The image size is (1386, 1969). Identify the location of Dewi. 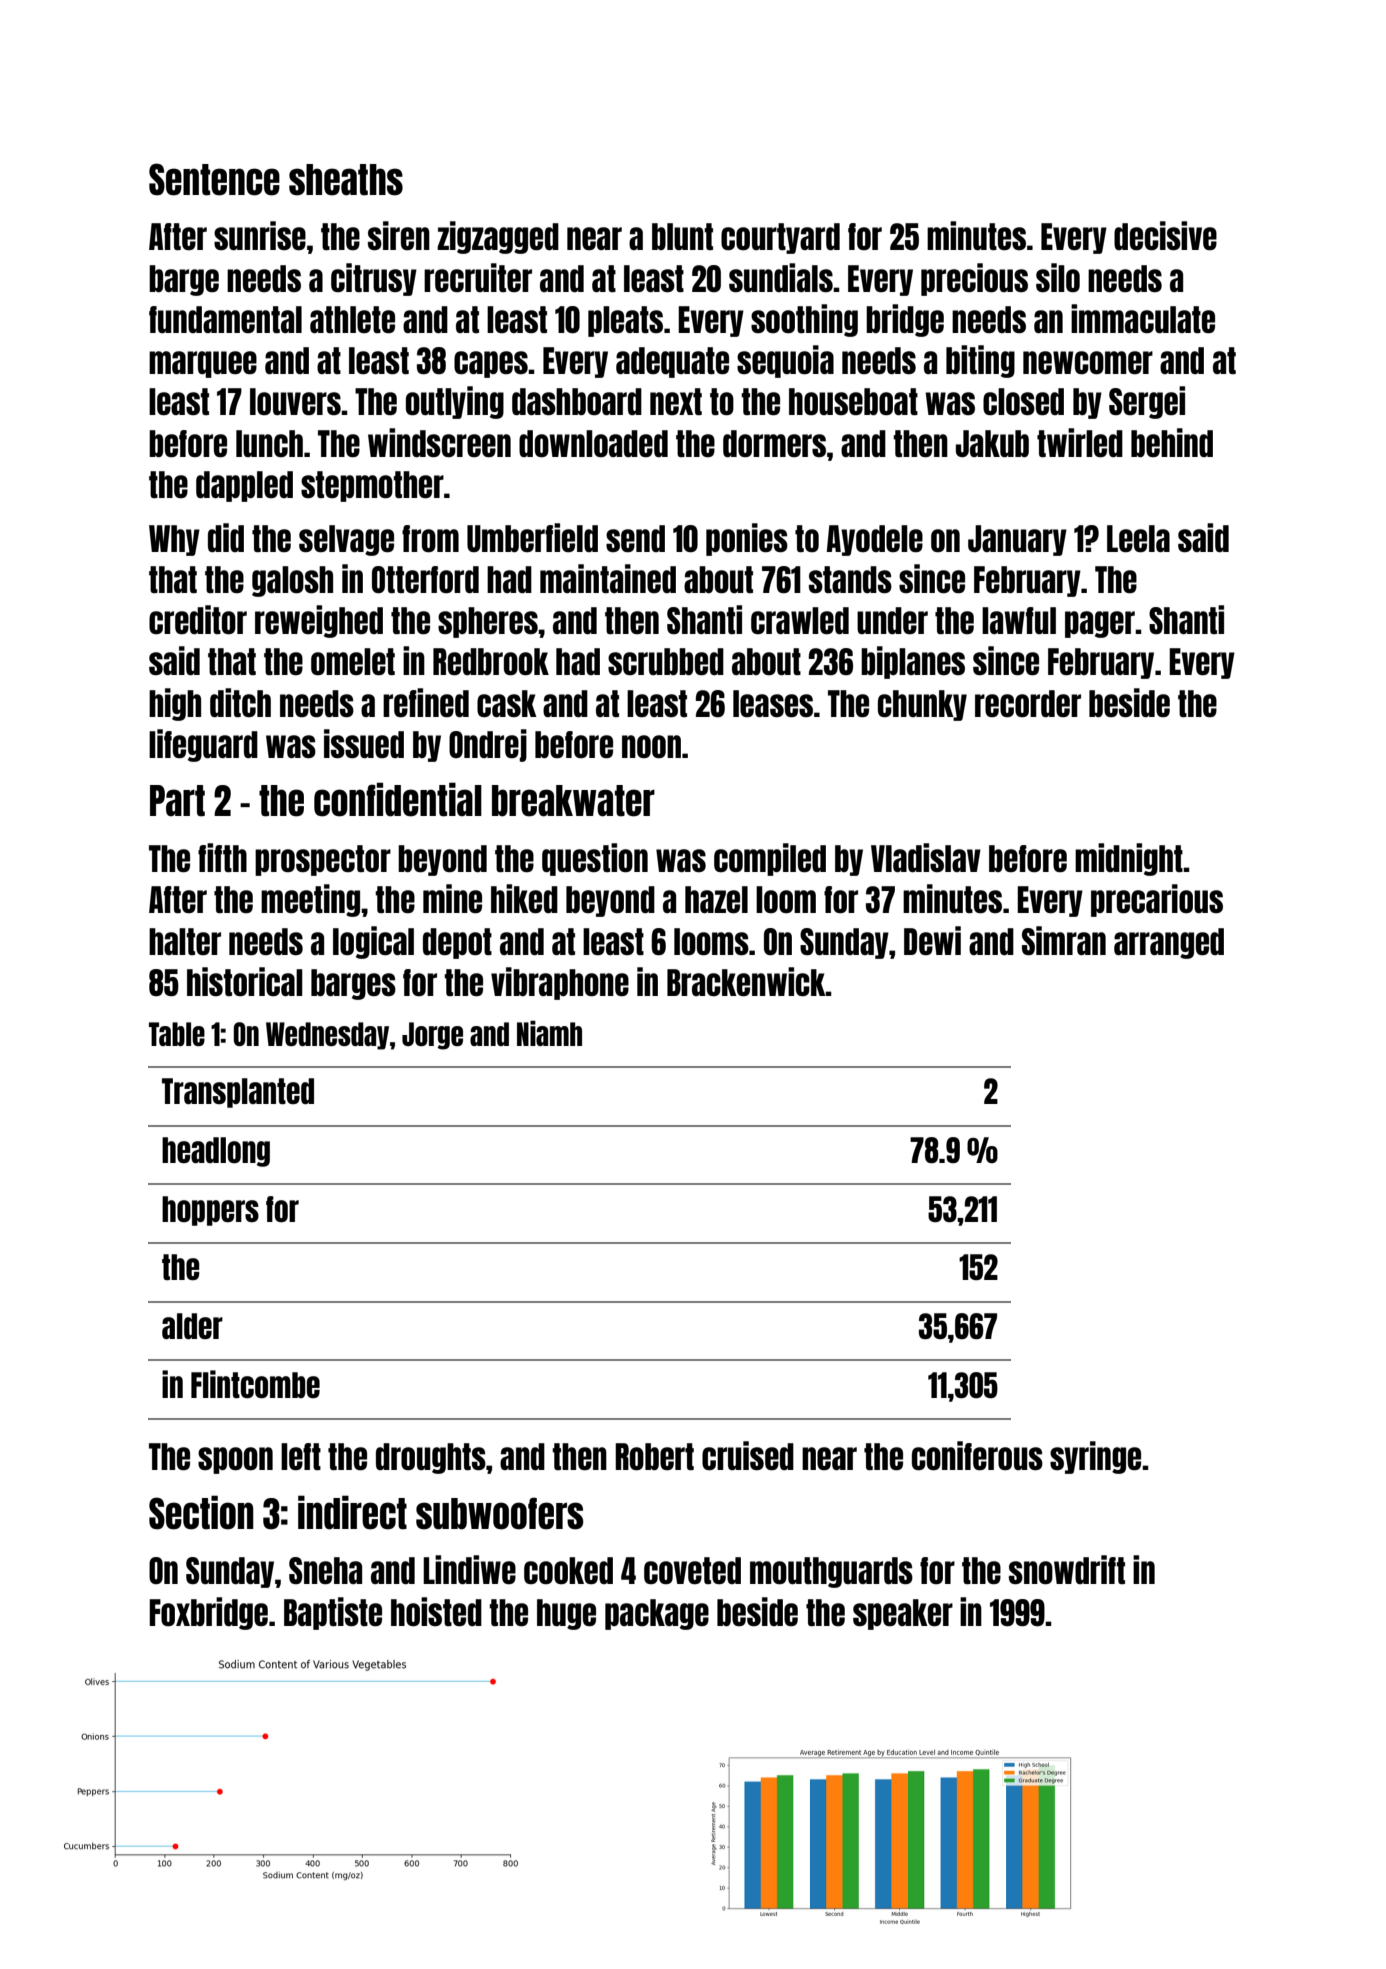
(932, 940).
